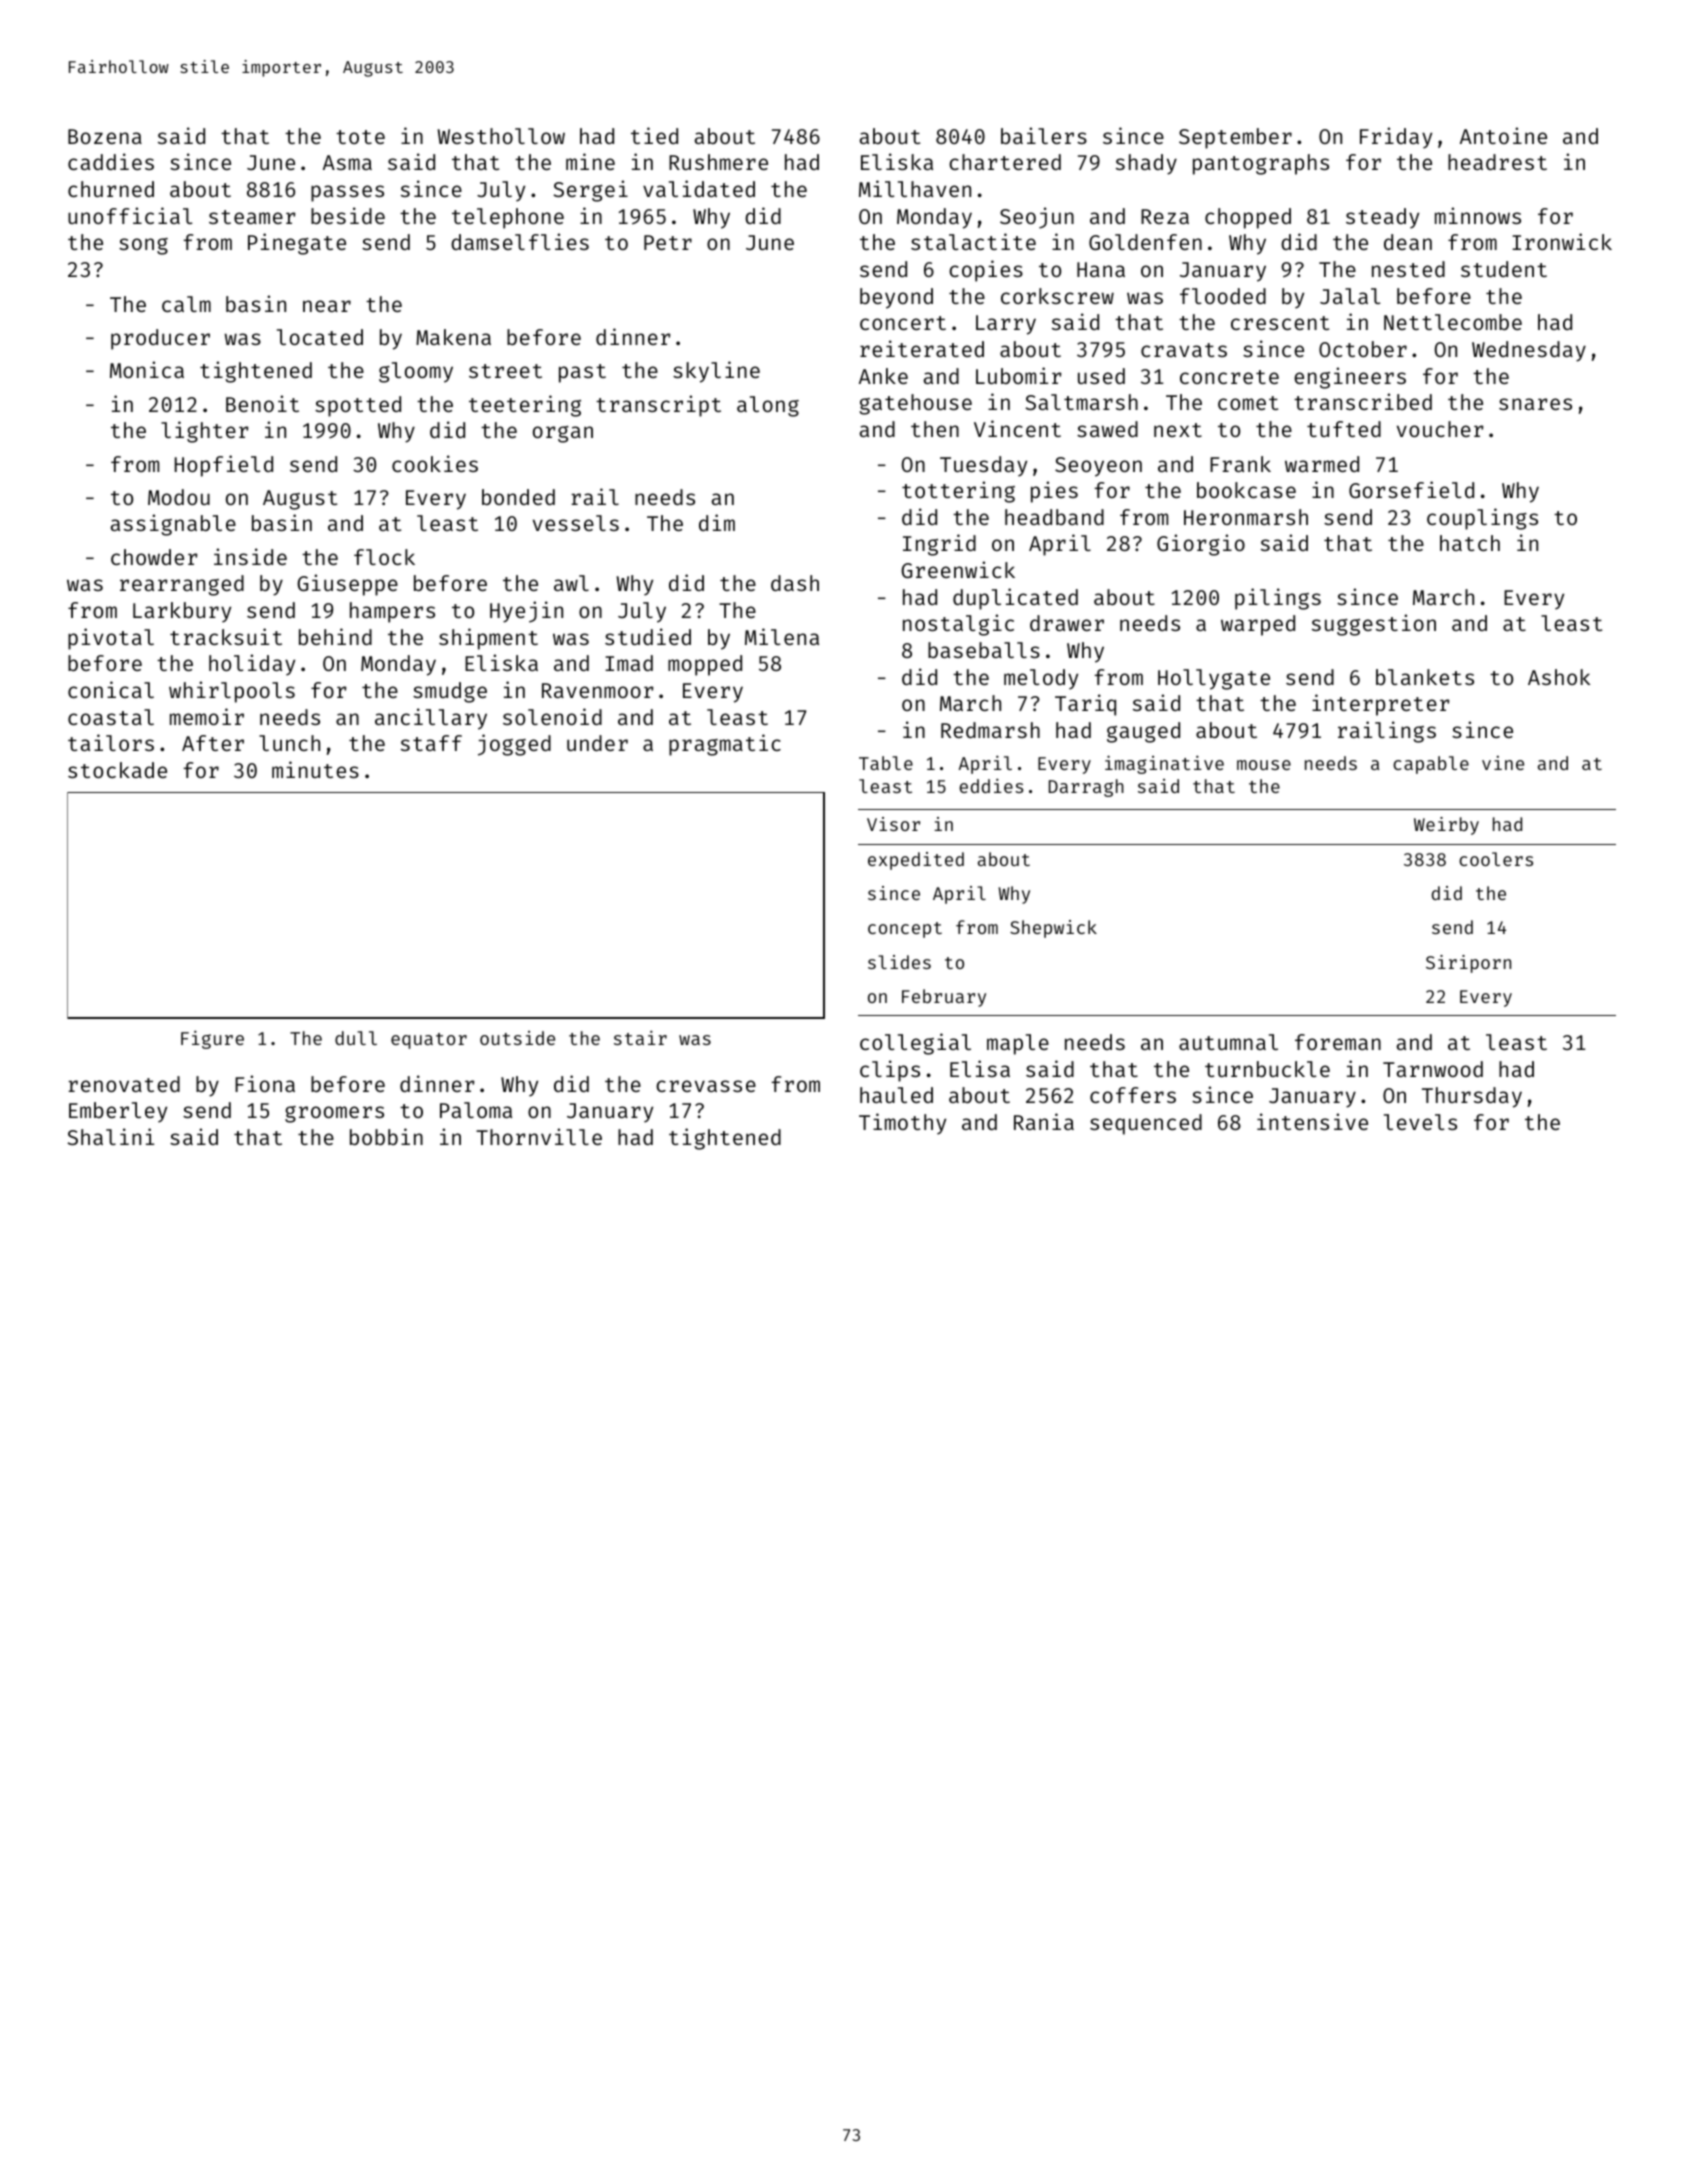 The width and height of the image is (1683, 2178). What do you see at coordinates (224, 466) in the image?
I see `Hopfield` at bounding box center [224, 466].
